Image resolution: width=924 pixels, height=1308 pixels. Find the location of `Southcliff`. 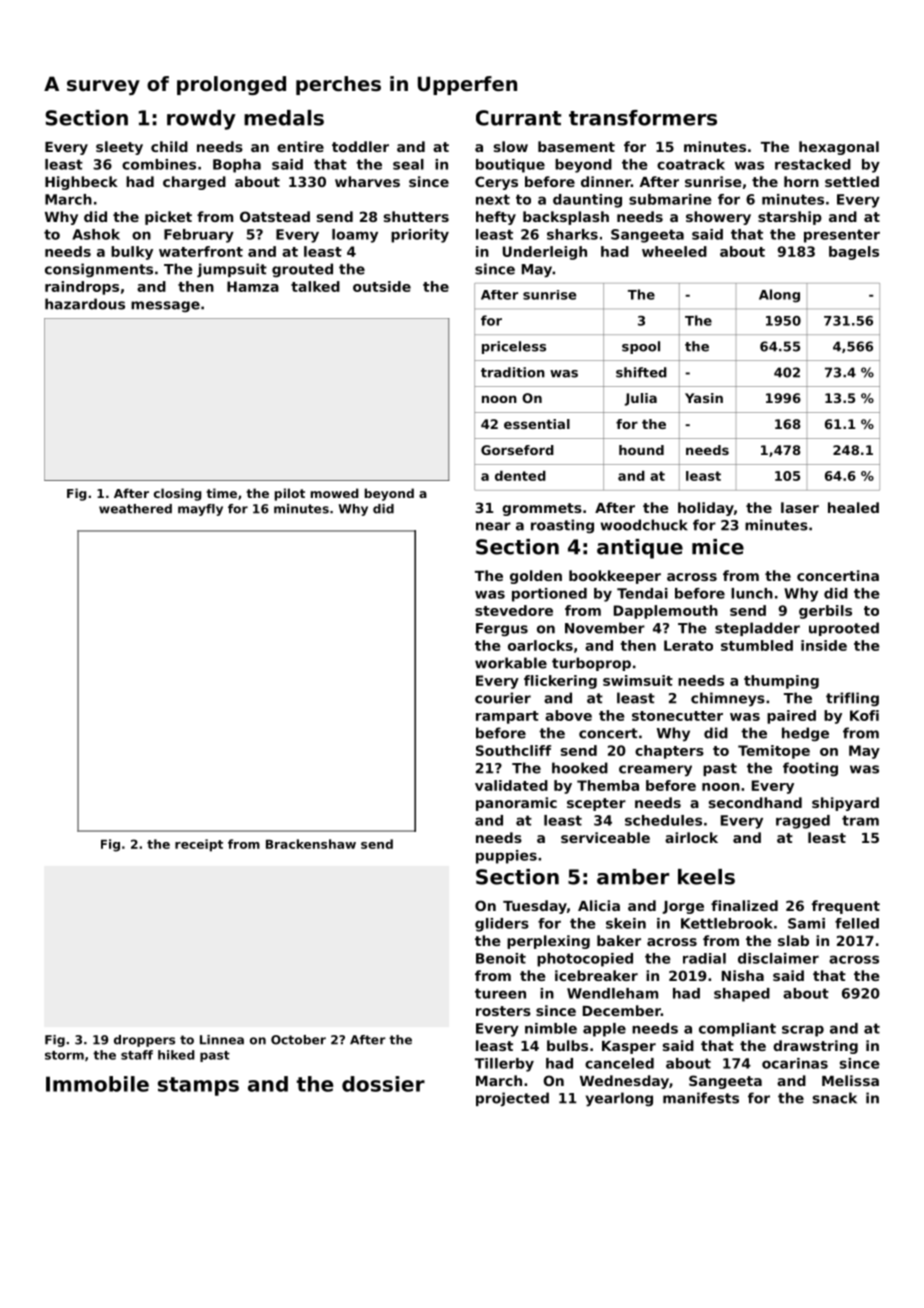

Southcliff is located at coordinates (513, 750).
